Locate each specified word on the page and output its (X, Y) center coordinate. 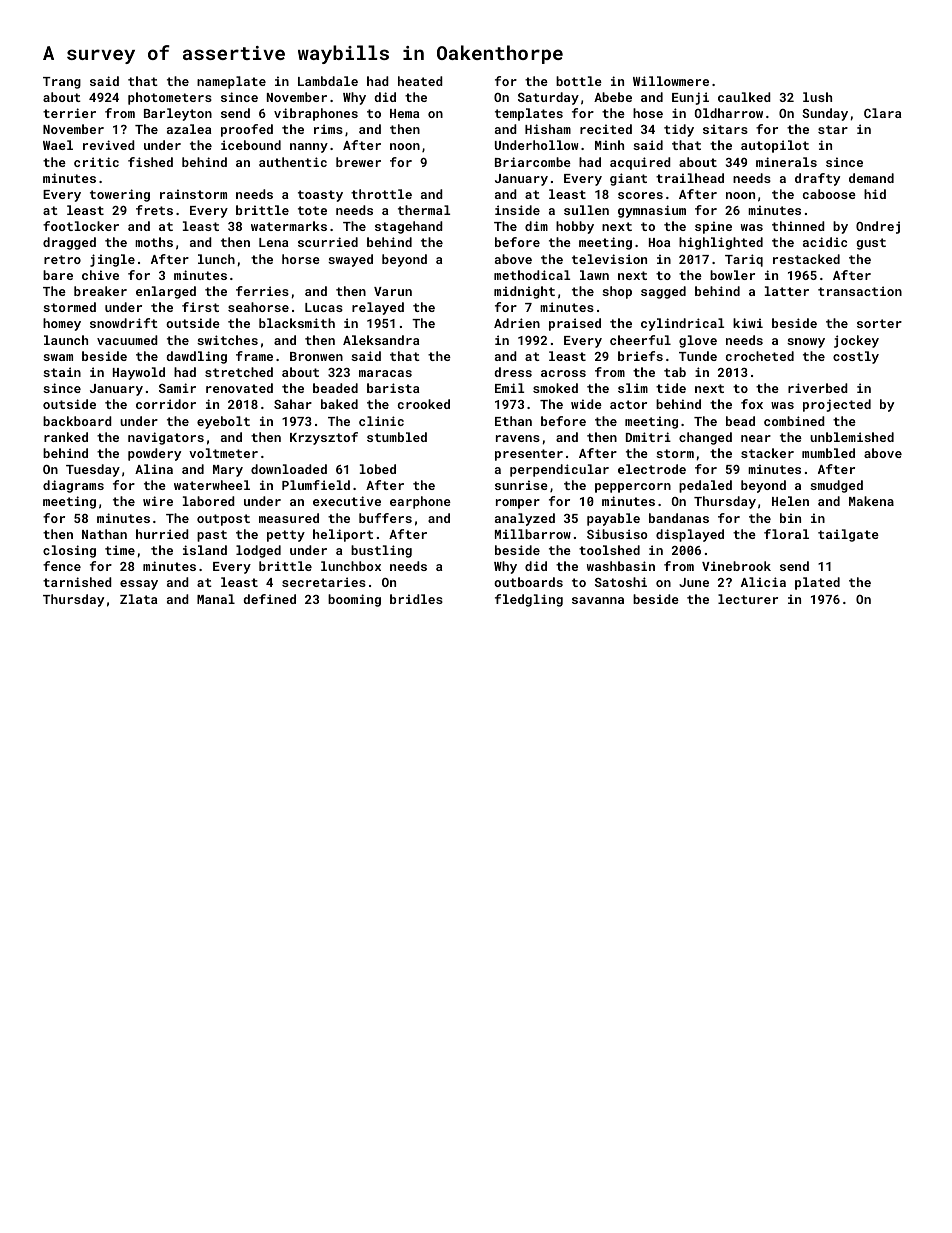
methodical (532, 275)
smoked (555, 388)
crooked (424, 404)
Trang (62, 83)
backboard (77, 421)
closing (69, 551)
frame (254, 356)
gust (871, 244)
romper (518, 504)
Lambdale (328, 81)
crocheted (760, 356)
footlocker (81, 226)
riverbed (818, 388)
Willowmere (671, 81)
